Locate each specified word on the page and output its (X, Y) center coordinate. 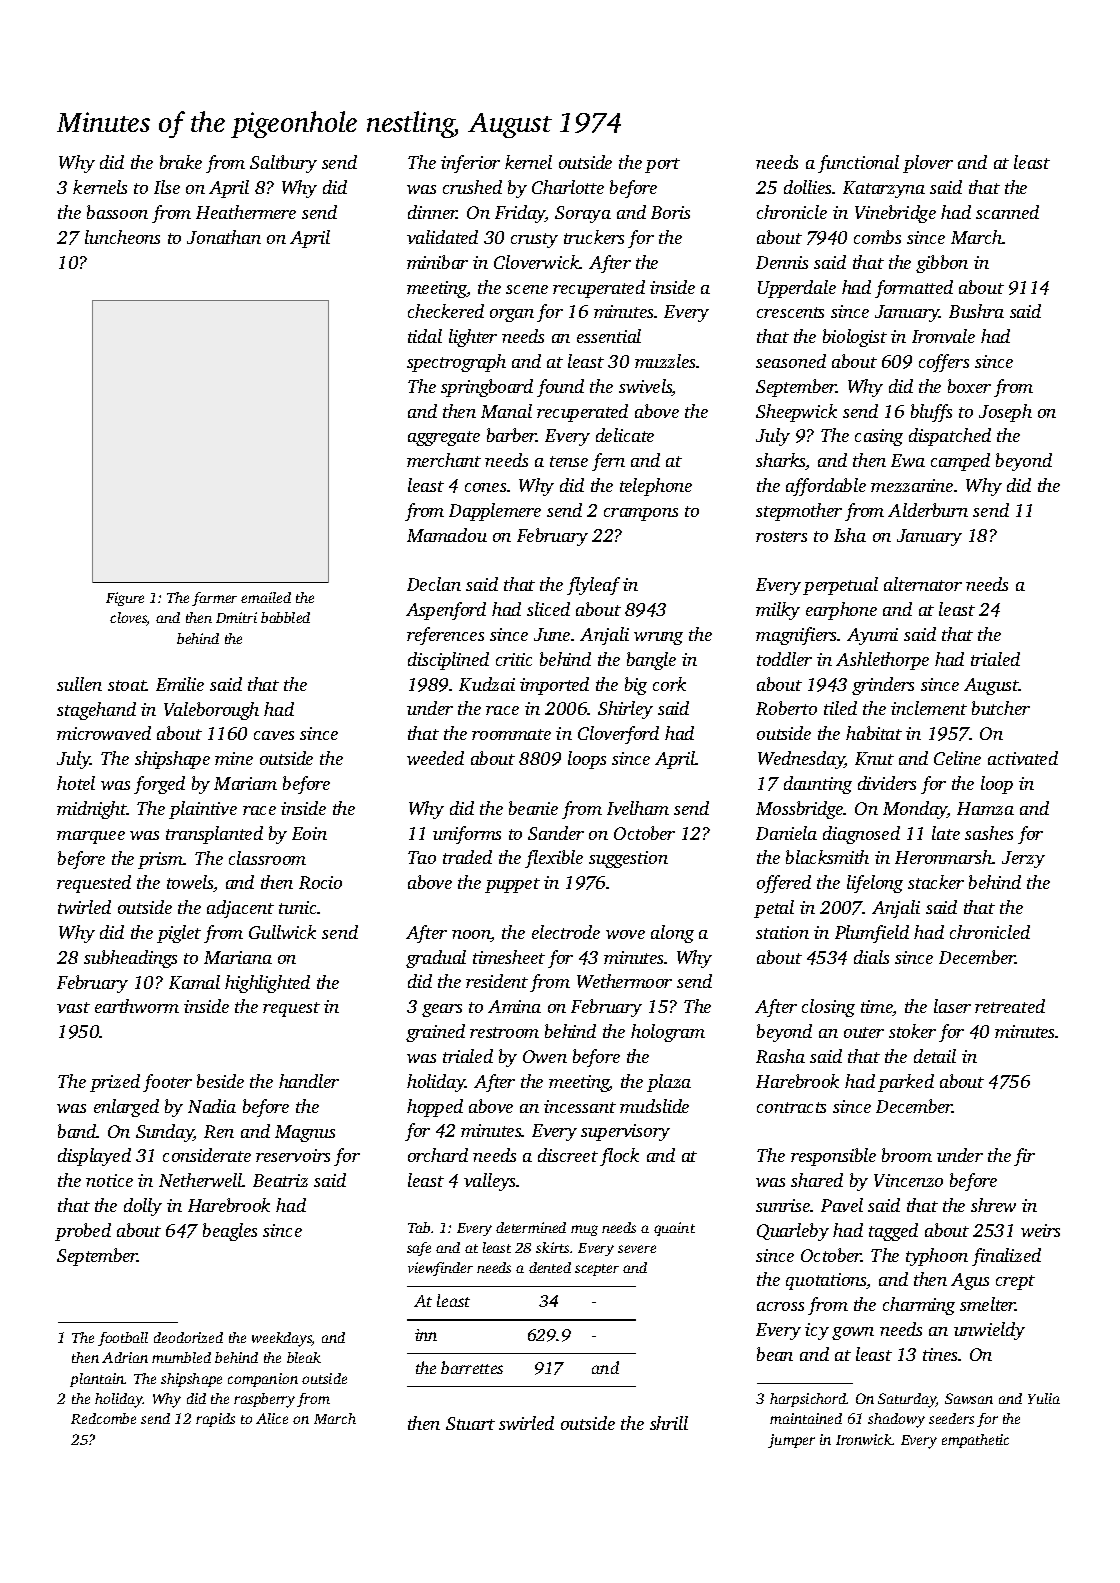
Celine (957, 758)
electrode (566, 932)
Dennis (782, 262)
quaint (674, 1229)
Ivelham (638, 808)
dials (871, 957)
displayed (94, 1157)
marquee (91, 837)
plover (928, 164)
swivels (645, 387)
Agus (970, 1281)
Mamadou (447, 535)
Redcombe (103, 1418)
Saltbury (283, 164)
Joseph (1005, 413)
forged (159, 785)
